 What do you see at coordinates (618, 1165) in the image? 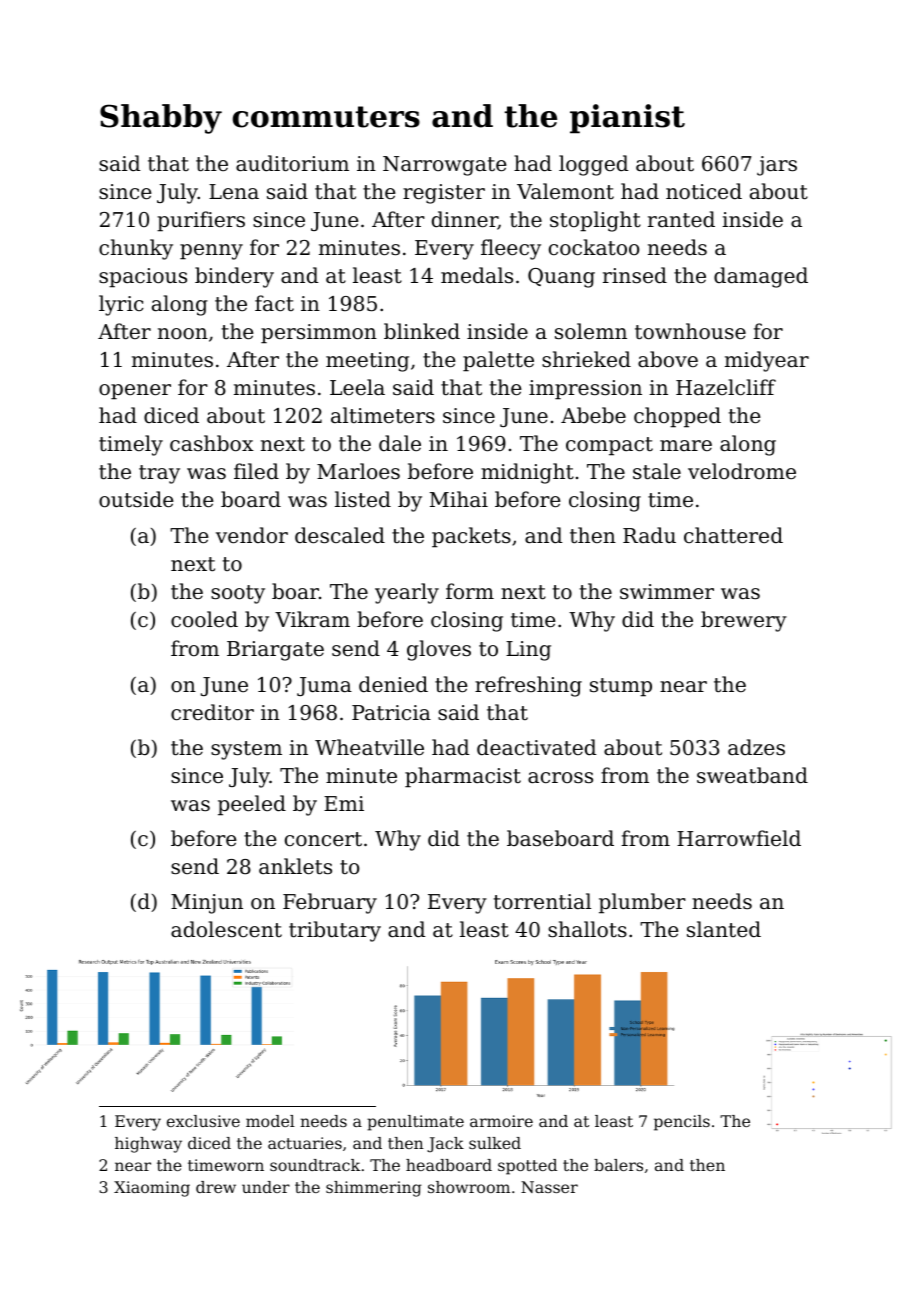
I see `balers` at bounding box center [618, 1165].
